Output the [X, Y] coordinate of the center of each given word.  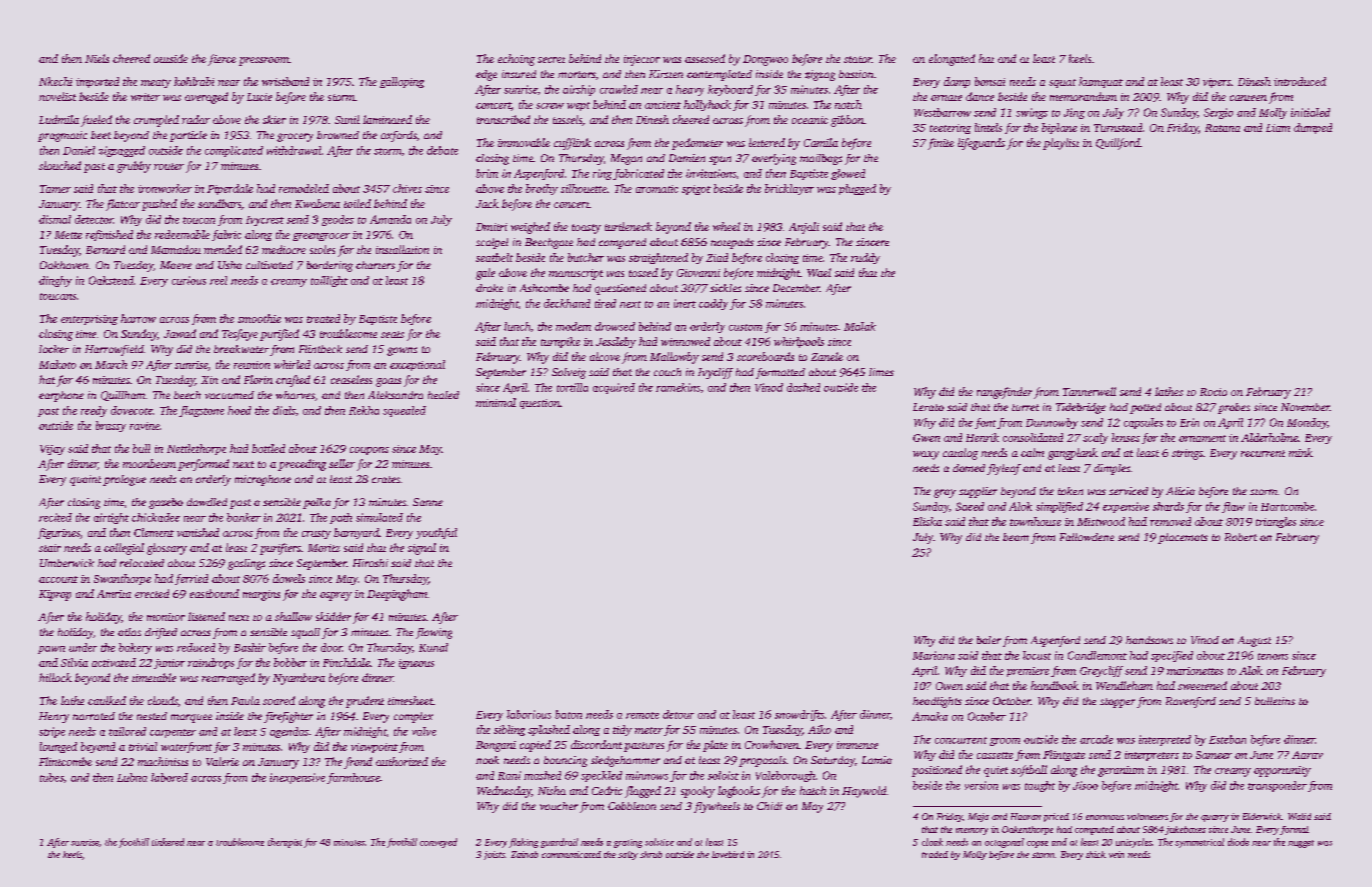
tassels [567, 119]
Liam [1278, 128]
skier [274, 119]
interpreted [1165, 740]
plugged [857, 189]
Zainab [524, 854]
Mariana [934, 655]
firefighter [288, 717]
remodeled [304, 188]
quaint [85, 480]
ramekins [678, 387]
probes [1234, 408]
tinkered [168, 842]
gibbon [847, 121]
